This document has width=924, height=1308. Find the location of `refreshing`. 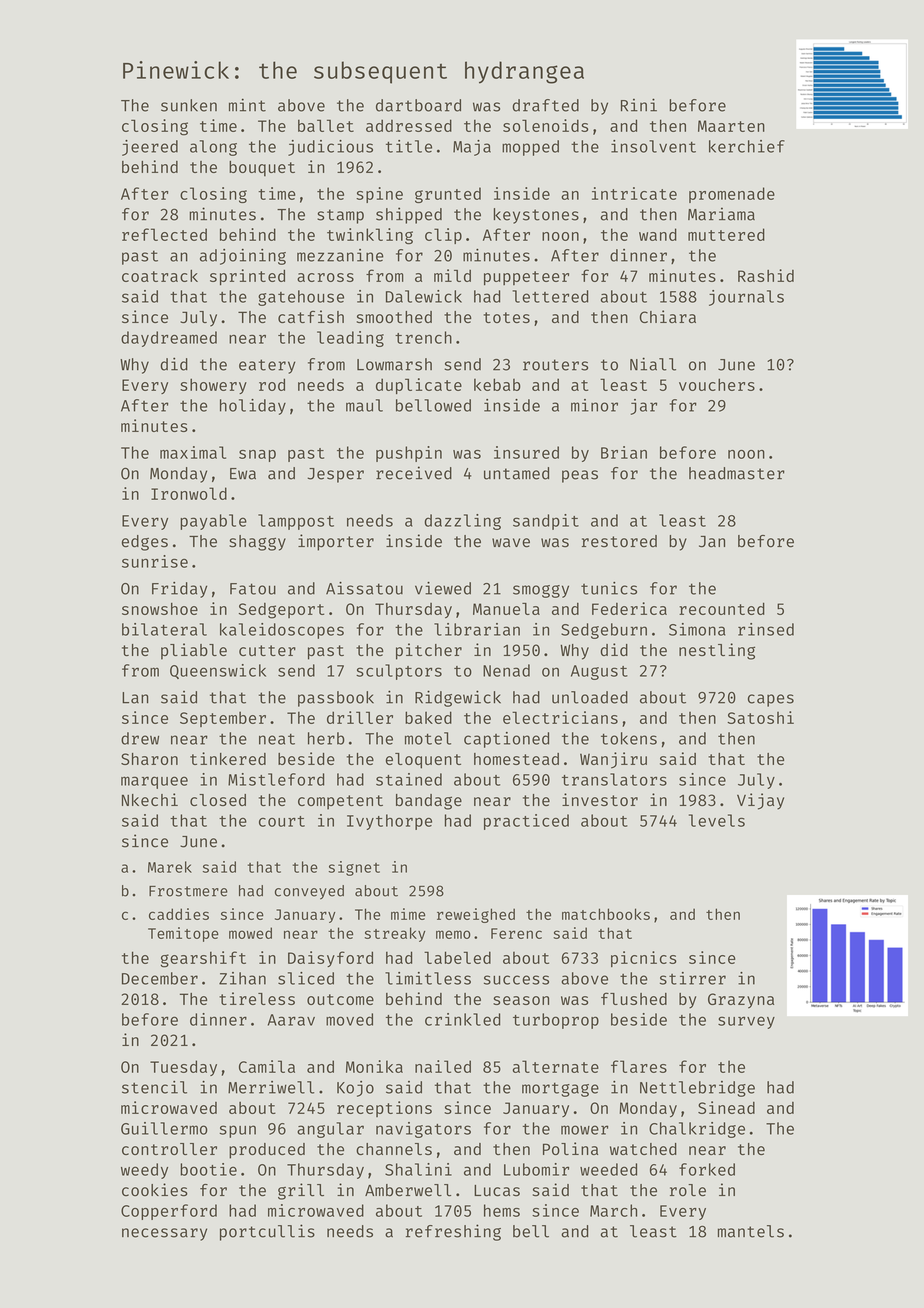

refreshing is located at coordinates (453, 1232).
